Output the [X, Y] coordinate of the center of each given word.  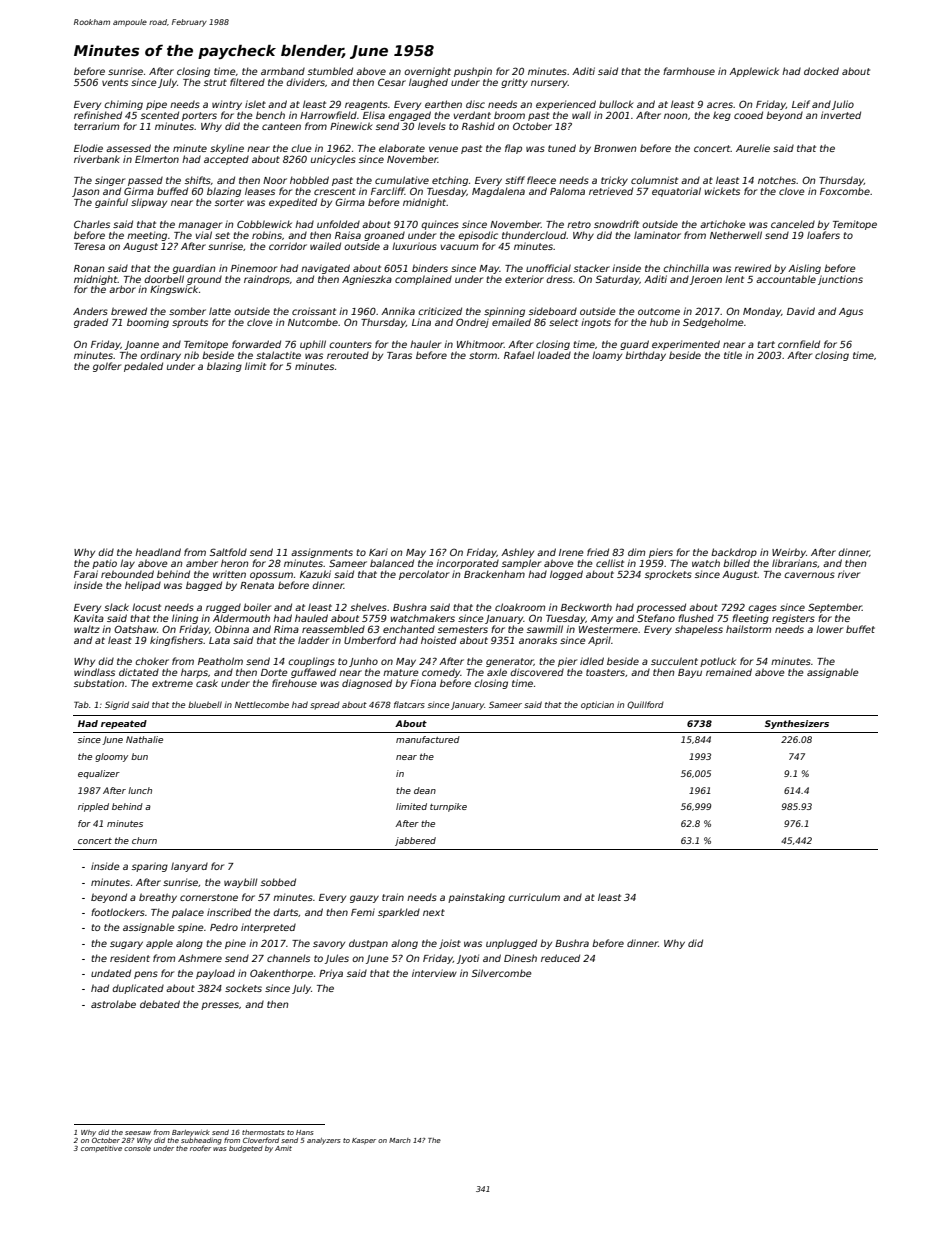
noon [675, 116]
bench [270, 115]
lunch [140, 790]
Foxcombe [845, 191]
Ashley [517, 553]
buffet [860, 629]
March [400, 1140]
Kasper [364, 1141]
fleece [541, 180]
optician [597, 705]
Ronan [89, 268]
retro [579, 224]
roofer [200, 1148]
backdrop [734, 553]
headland [158, 552]
